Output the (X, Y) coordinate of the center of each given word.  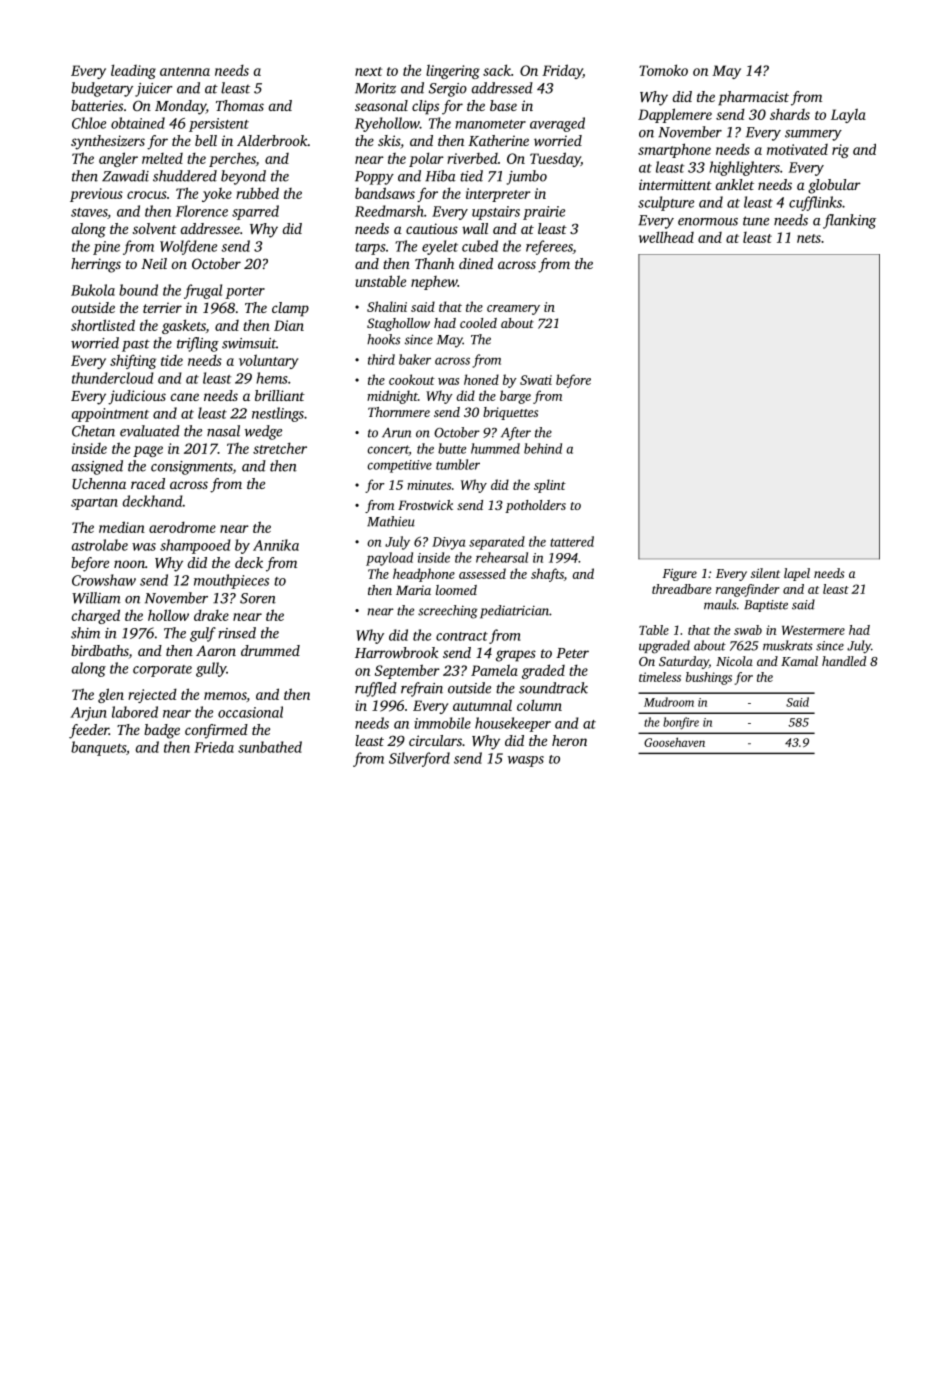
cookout (412, 379)
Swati (536, 380)
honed (481, 379)
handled (844, 661)
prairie (544, 213)
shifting (133, 361)
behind (543, 448)
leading (133, 71)
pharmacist (753, 98)
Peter (572, 653)
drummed (270, 650)
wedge (263, 432)
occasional (250, 712)
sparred (255, 212)
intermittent (675, 184)
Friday (562, 71)
